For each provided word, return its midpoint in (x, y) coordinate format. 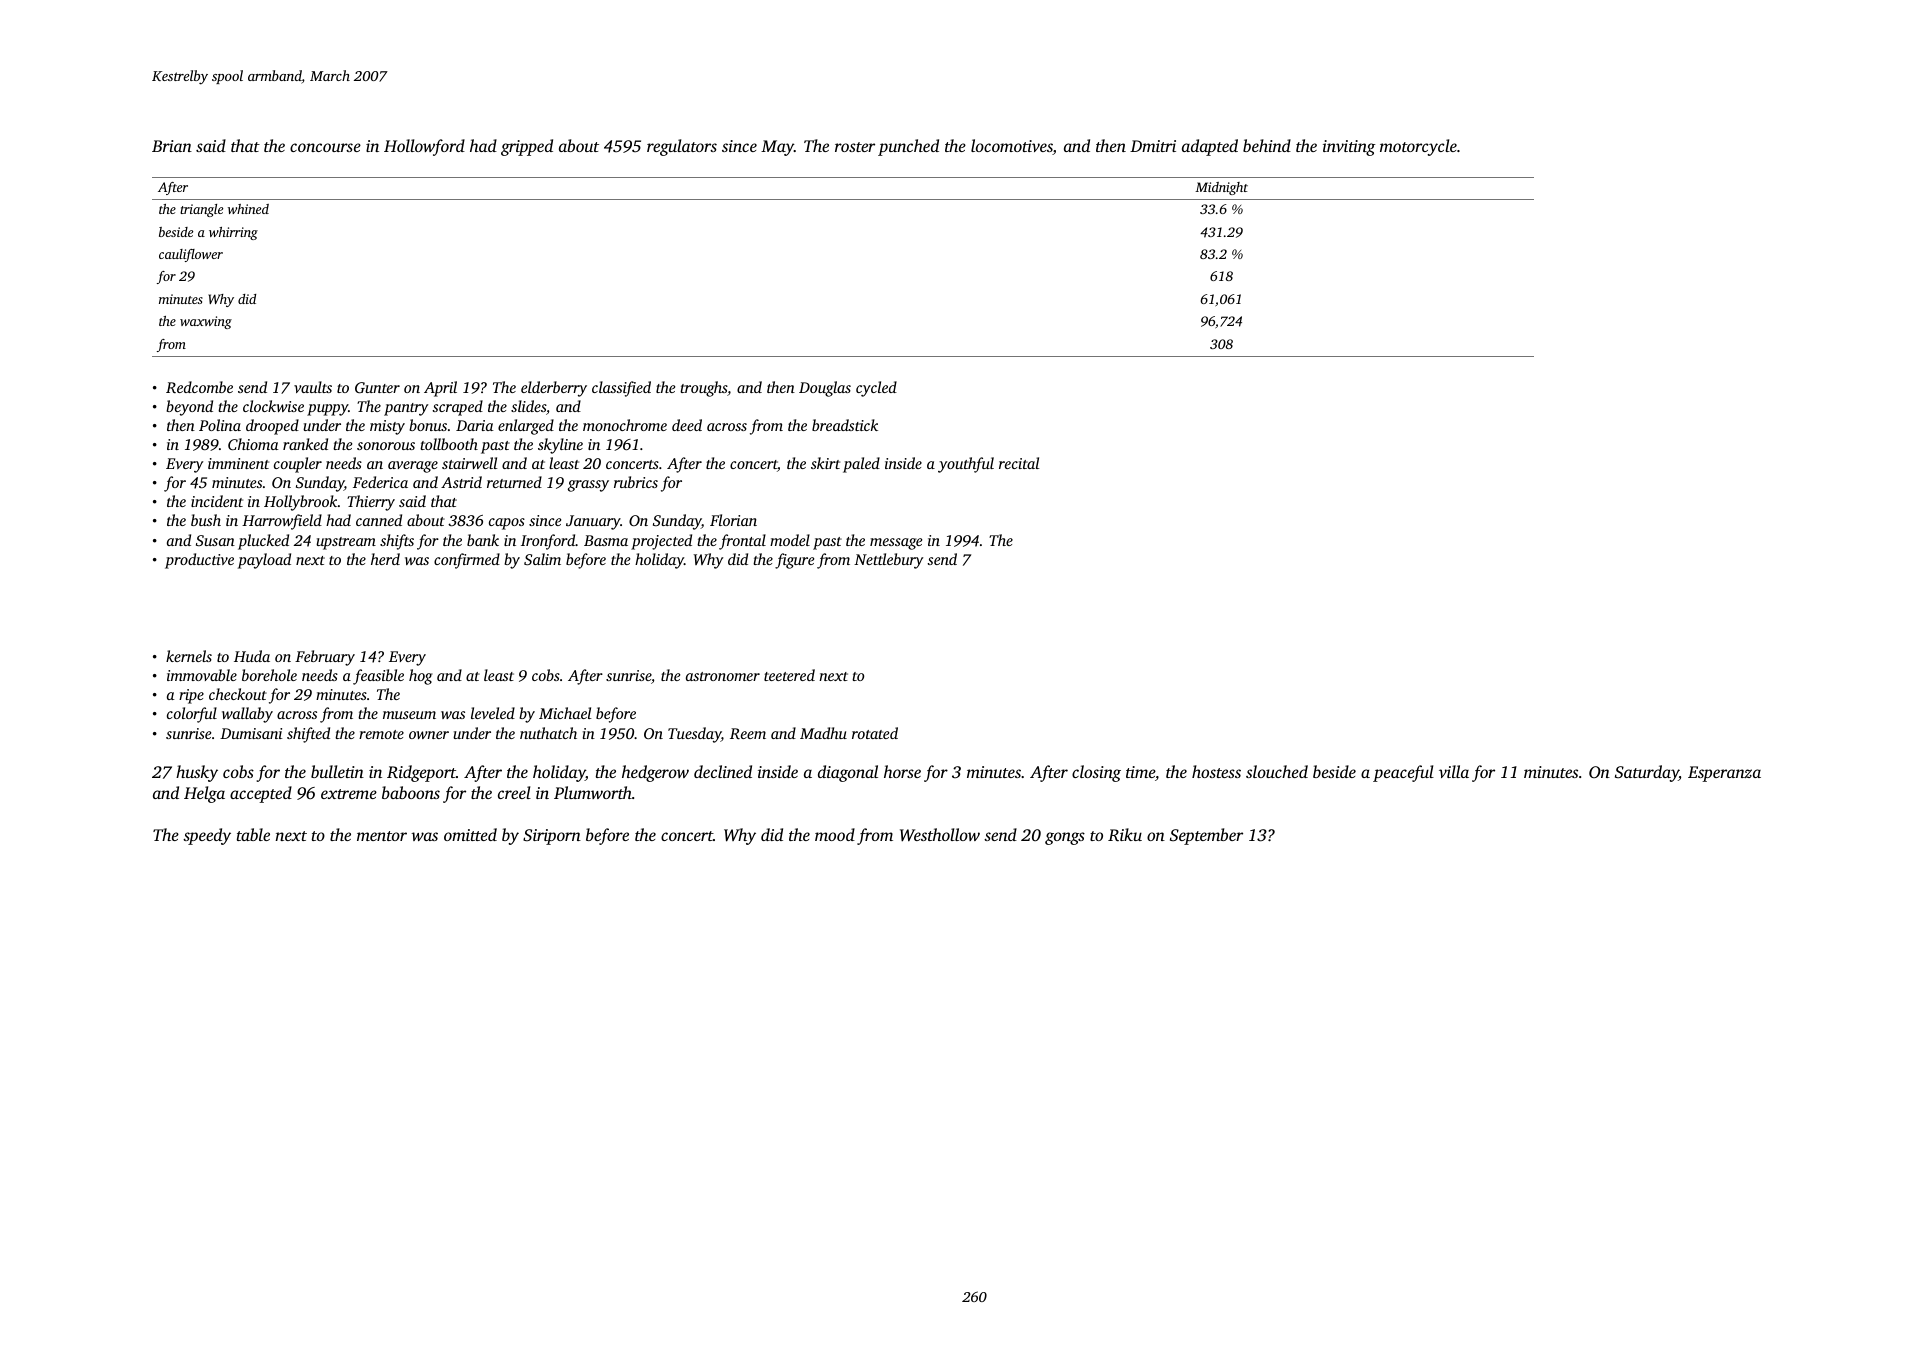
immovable (202, 675)
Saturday (1647, 773)
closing (1096, 773)
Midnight (1221, 188)
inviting (1349, 148)
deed (687, 425)
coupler (298, 465)
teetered (789, 675)
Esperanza (1724, 774)
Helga (204, 794)
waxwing (206, 322)
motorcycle (1418, 147)
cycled (876, 389)
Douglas (825, 389)
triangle (201, 210)
